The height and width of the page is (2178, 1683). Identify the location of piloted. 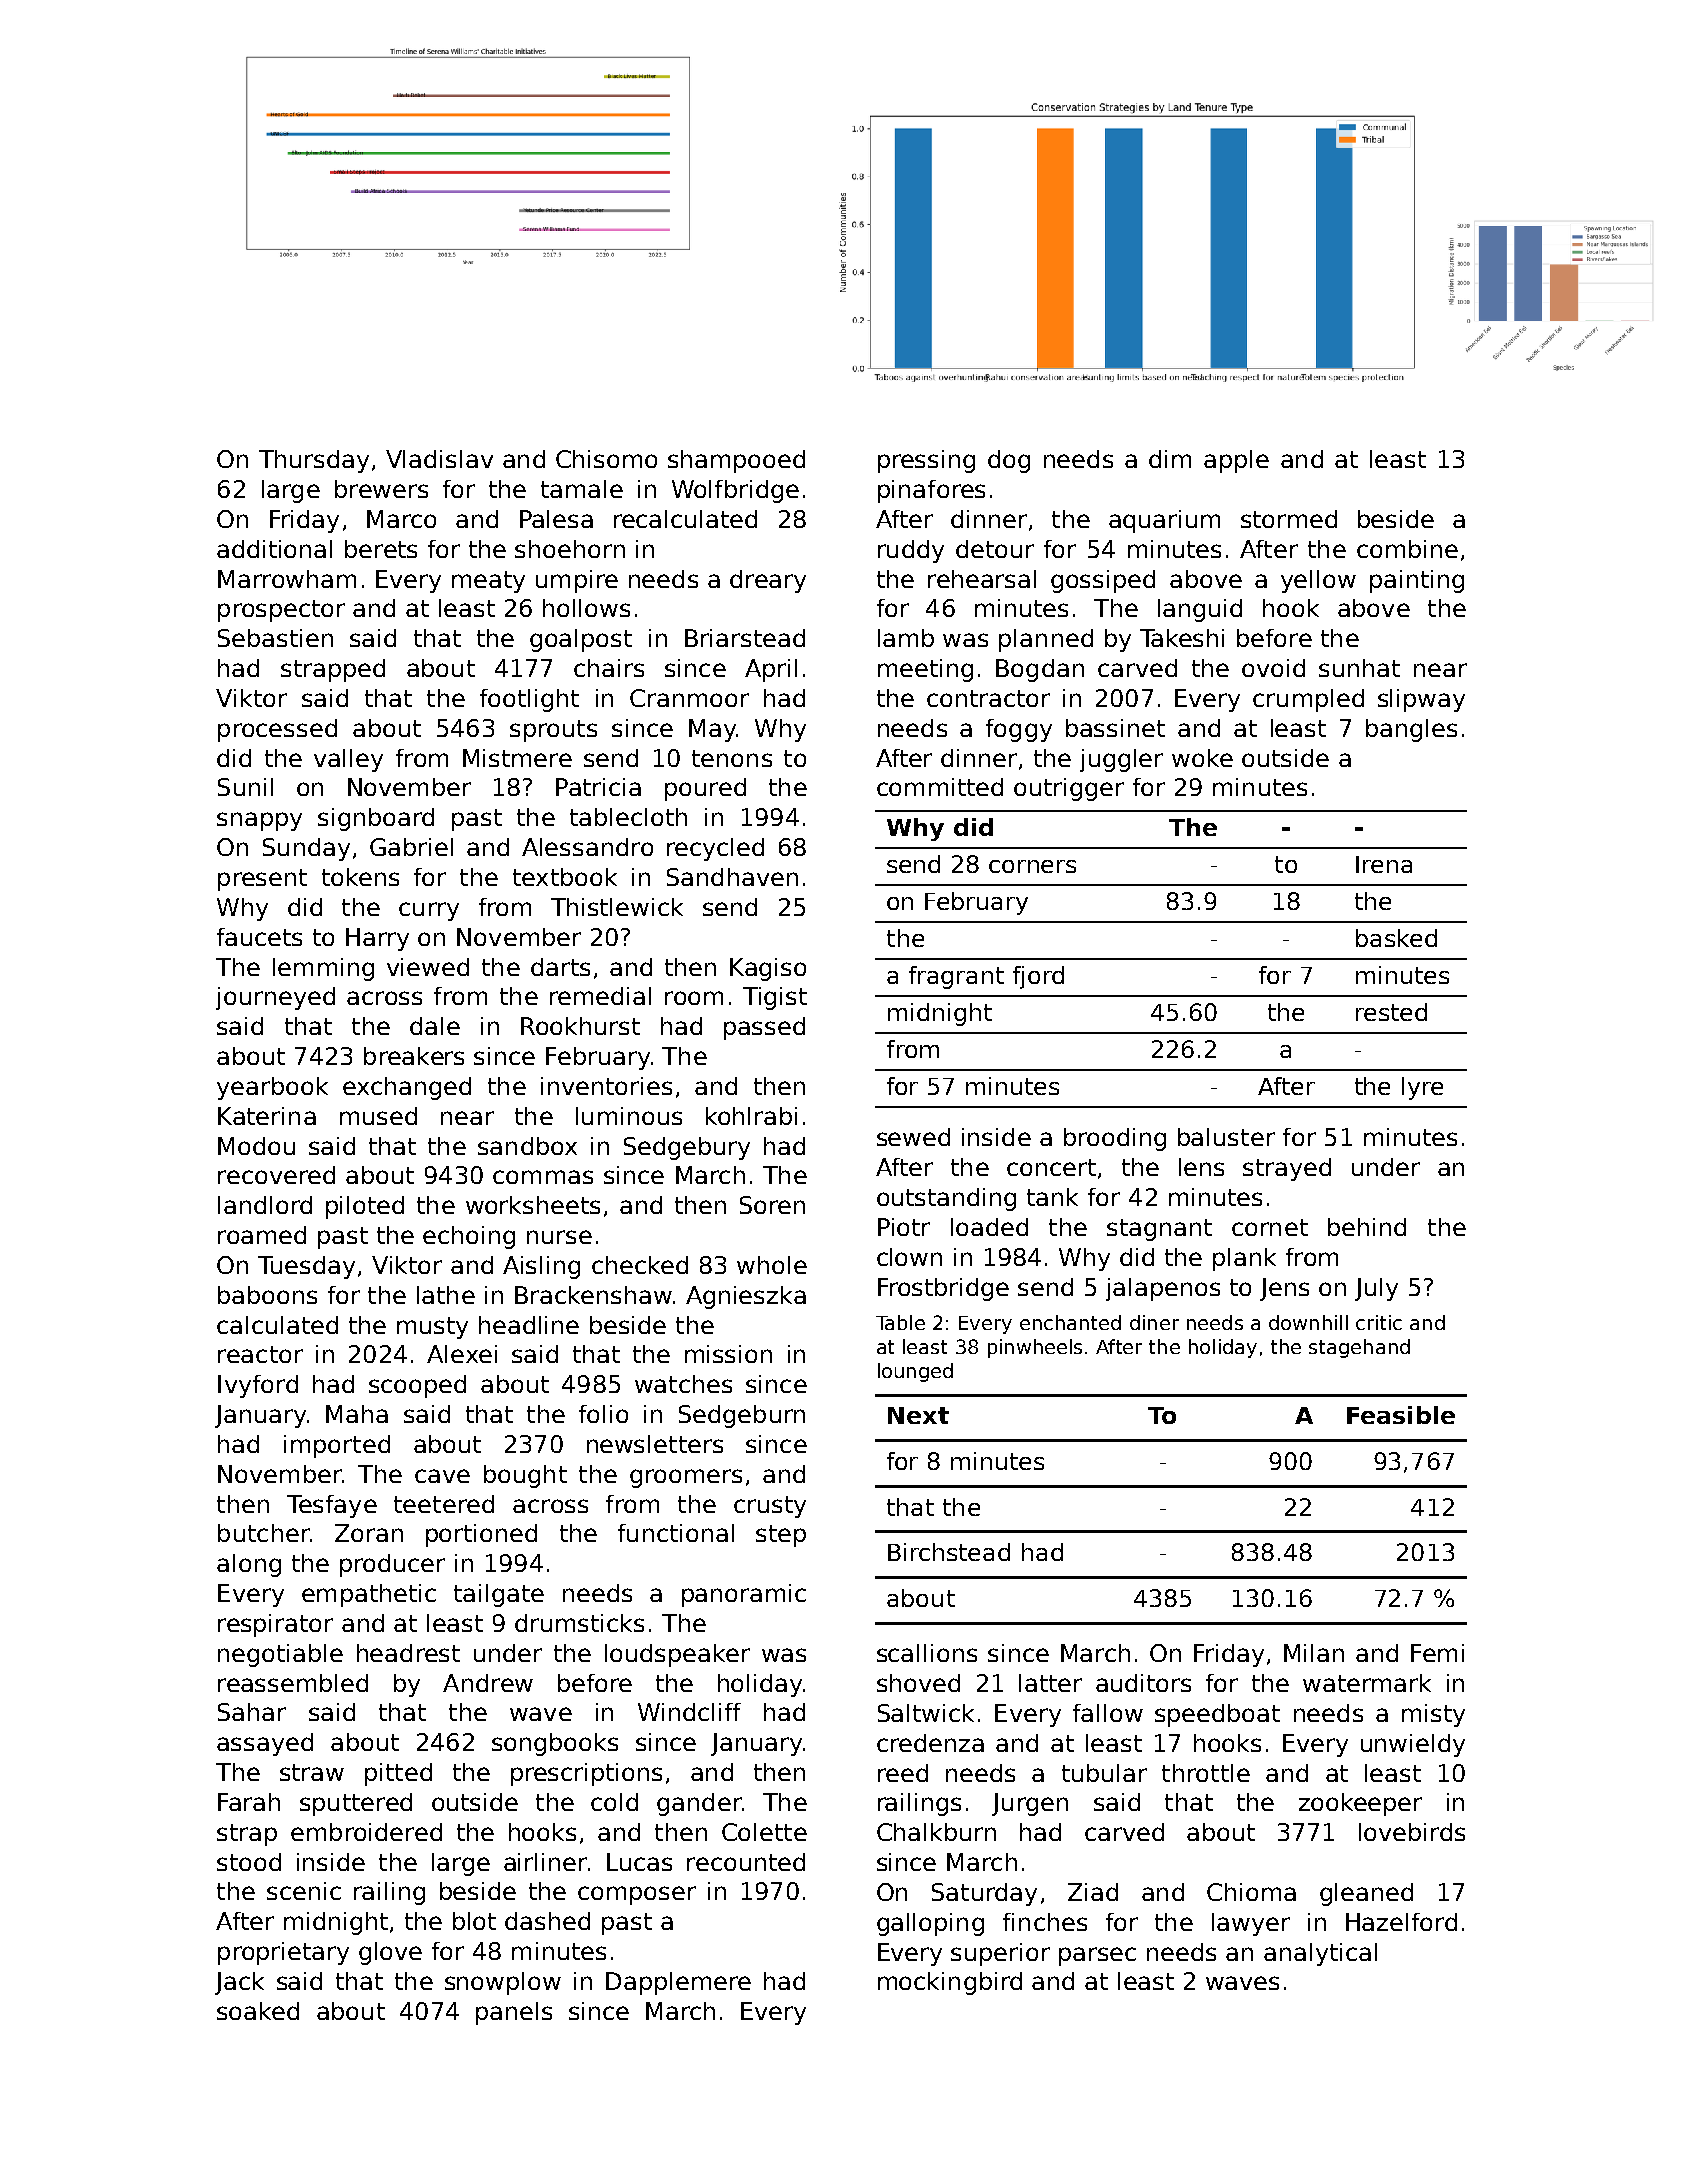
(365, 1207).
